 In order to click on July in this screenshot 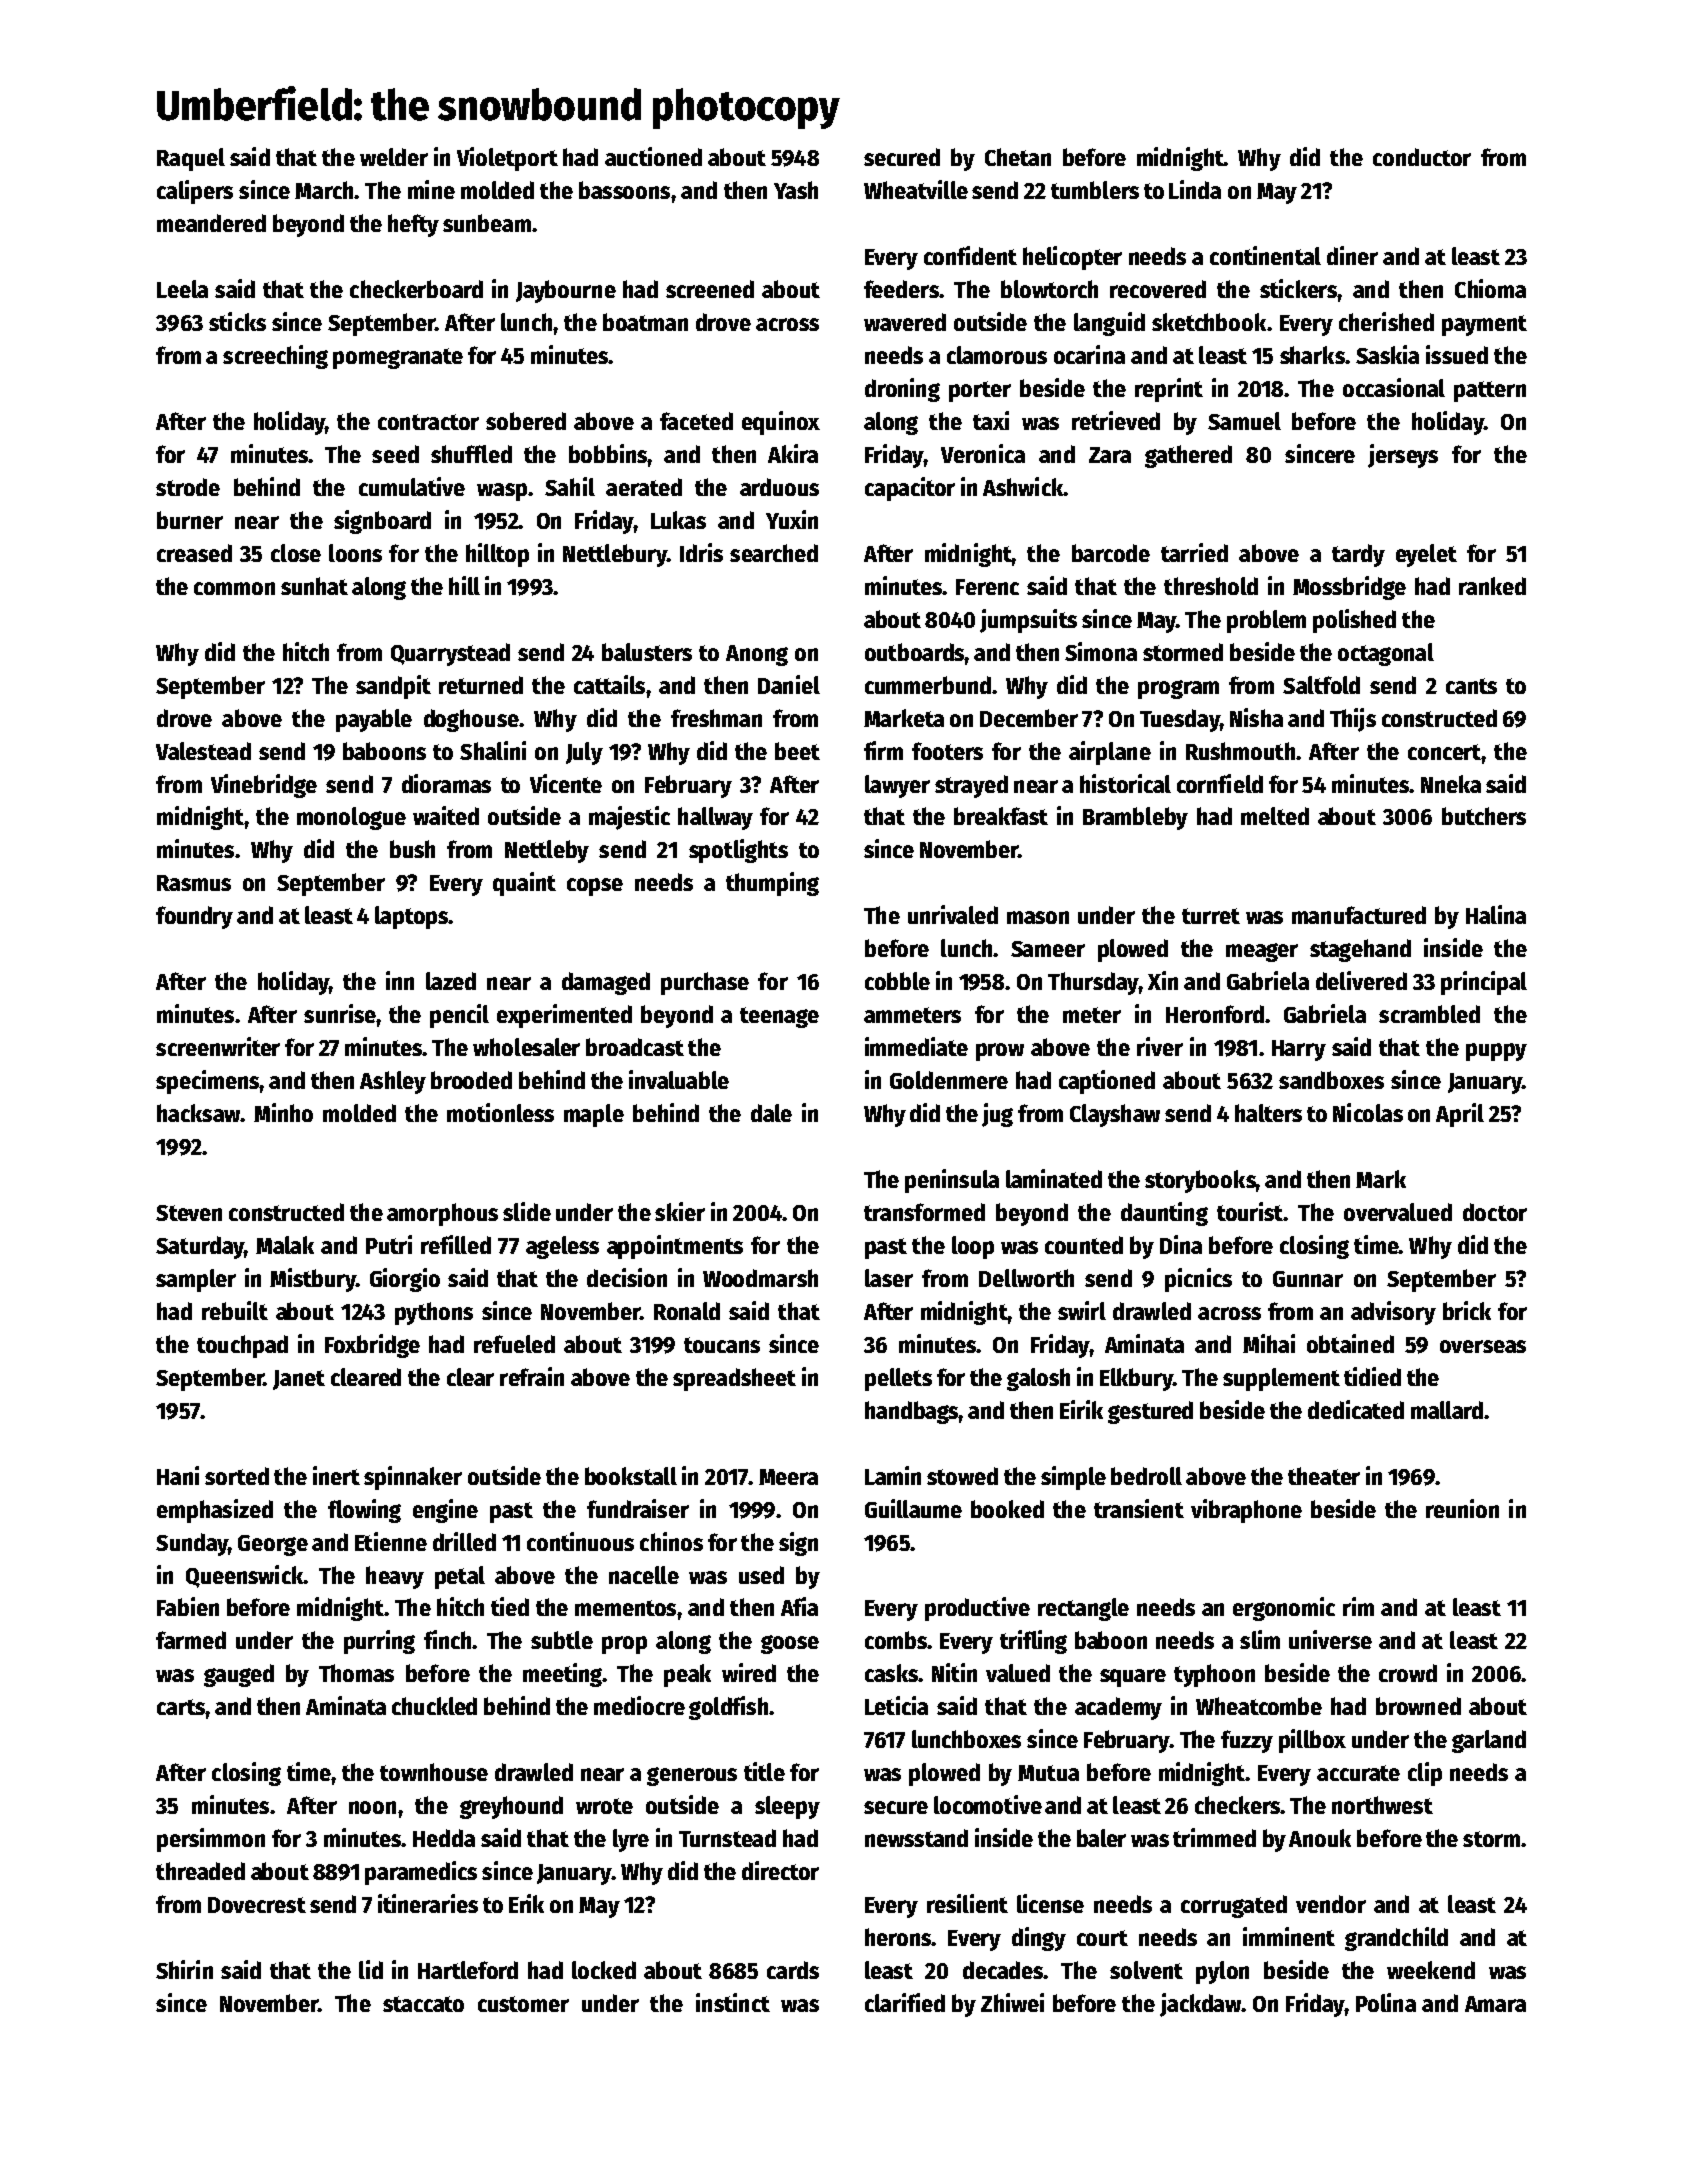, I will do `click(584, 753)`.
